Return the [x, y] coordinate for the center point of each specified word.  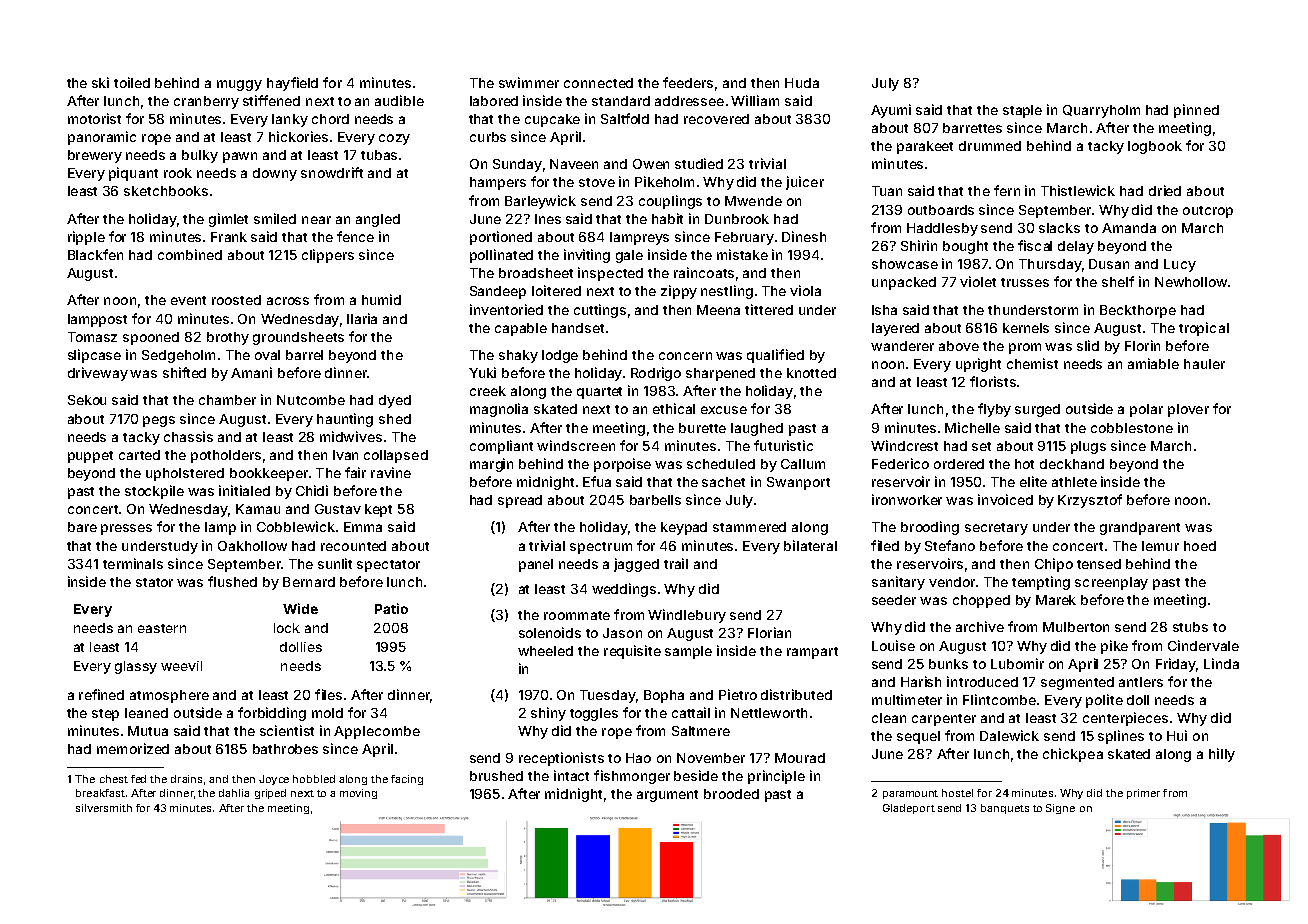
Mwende [753, 201]
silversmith [104, 808]
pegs [159, 421]
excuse [724, 410]
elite [1033, 481]
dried [1165, 190]
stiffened [271, 100]
